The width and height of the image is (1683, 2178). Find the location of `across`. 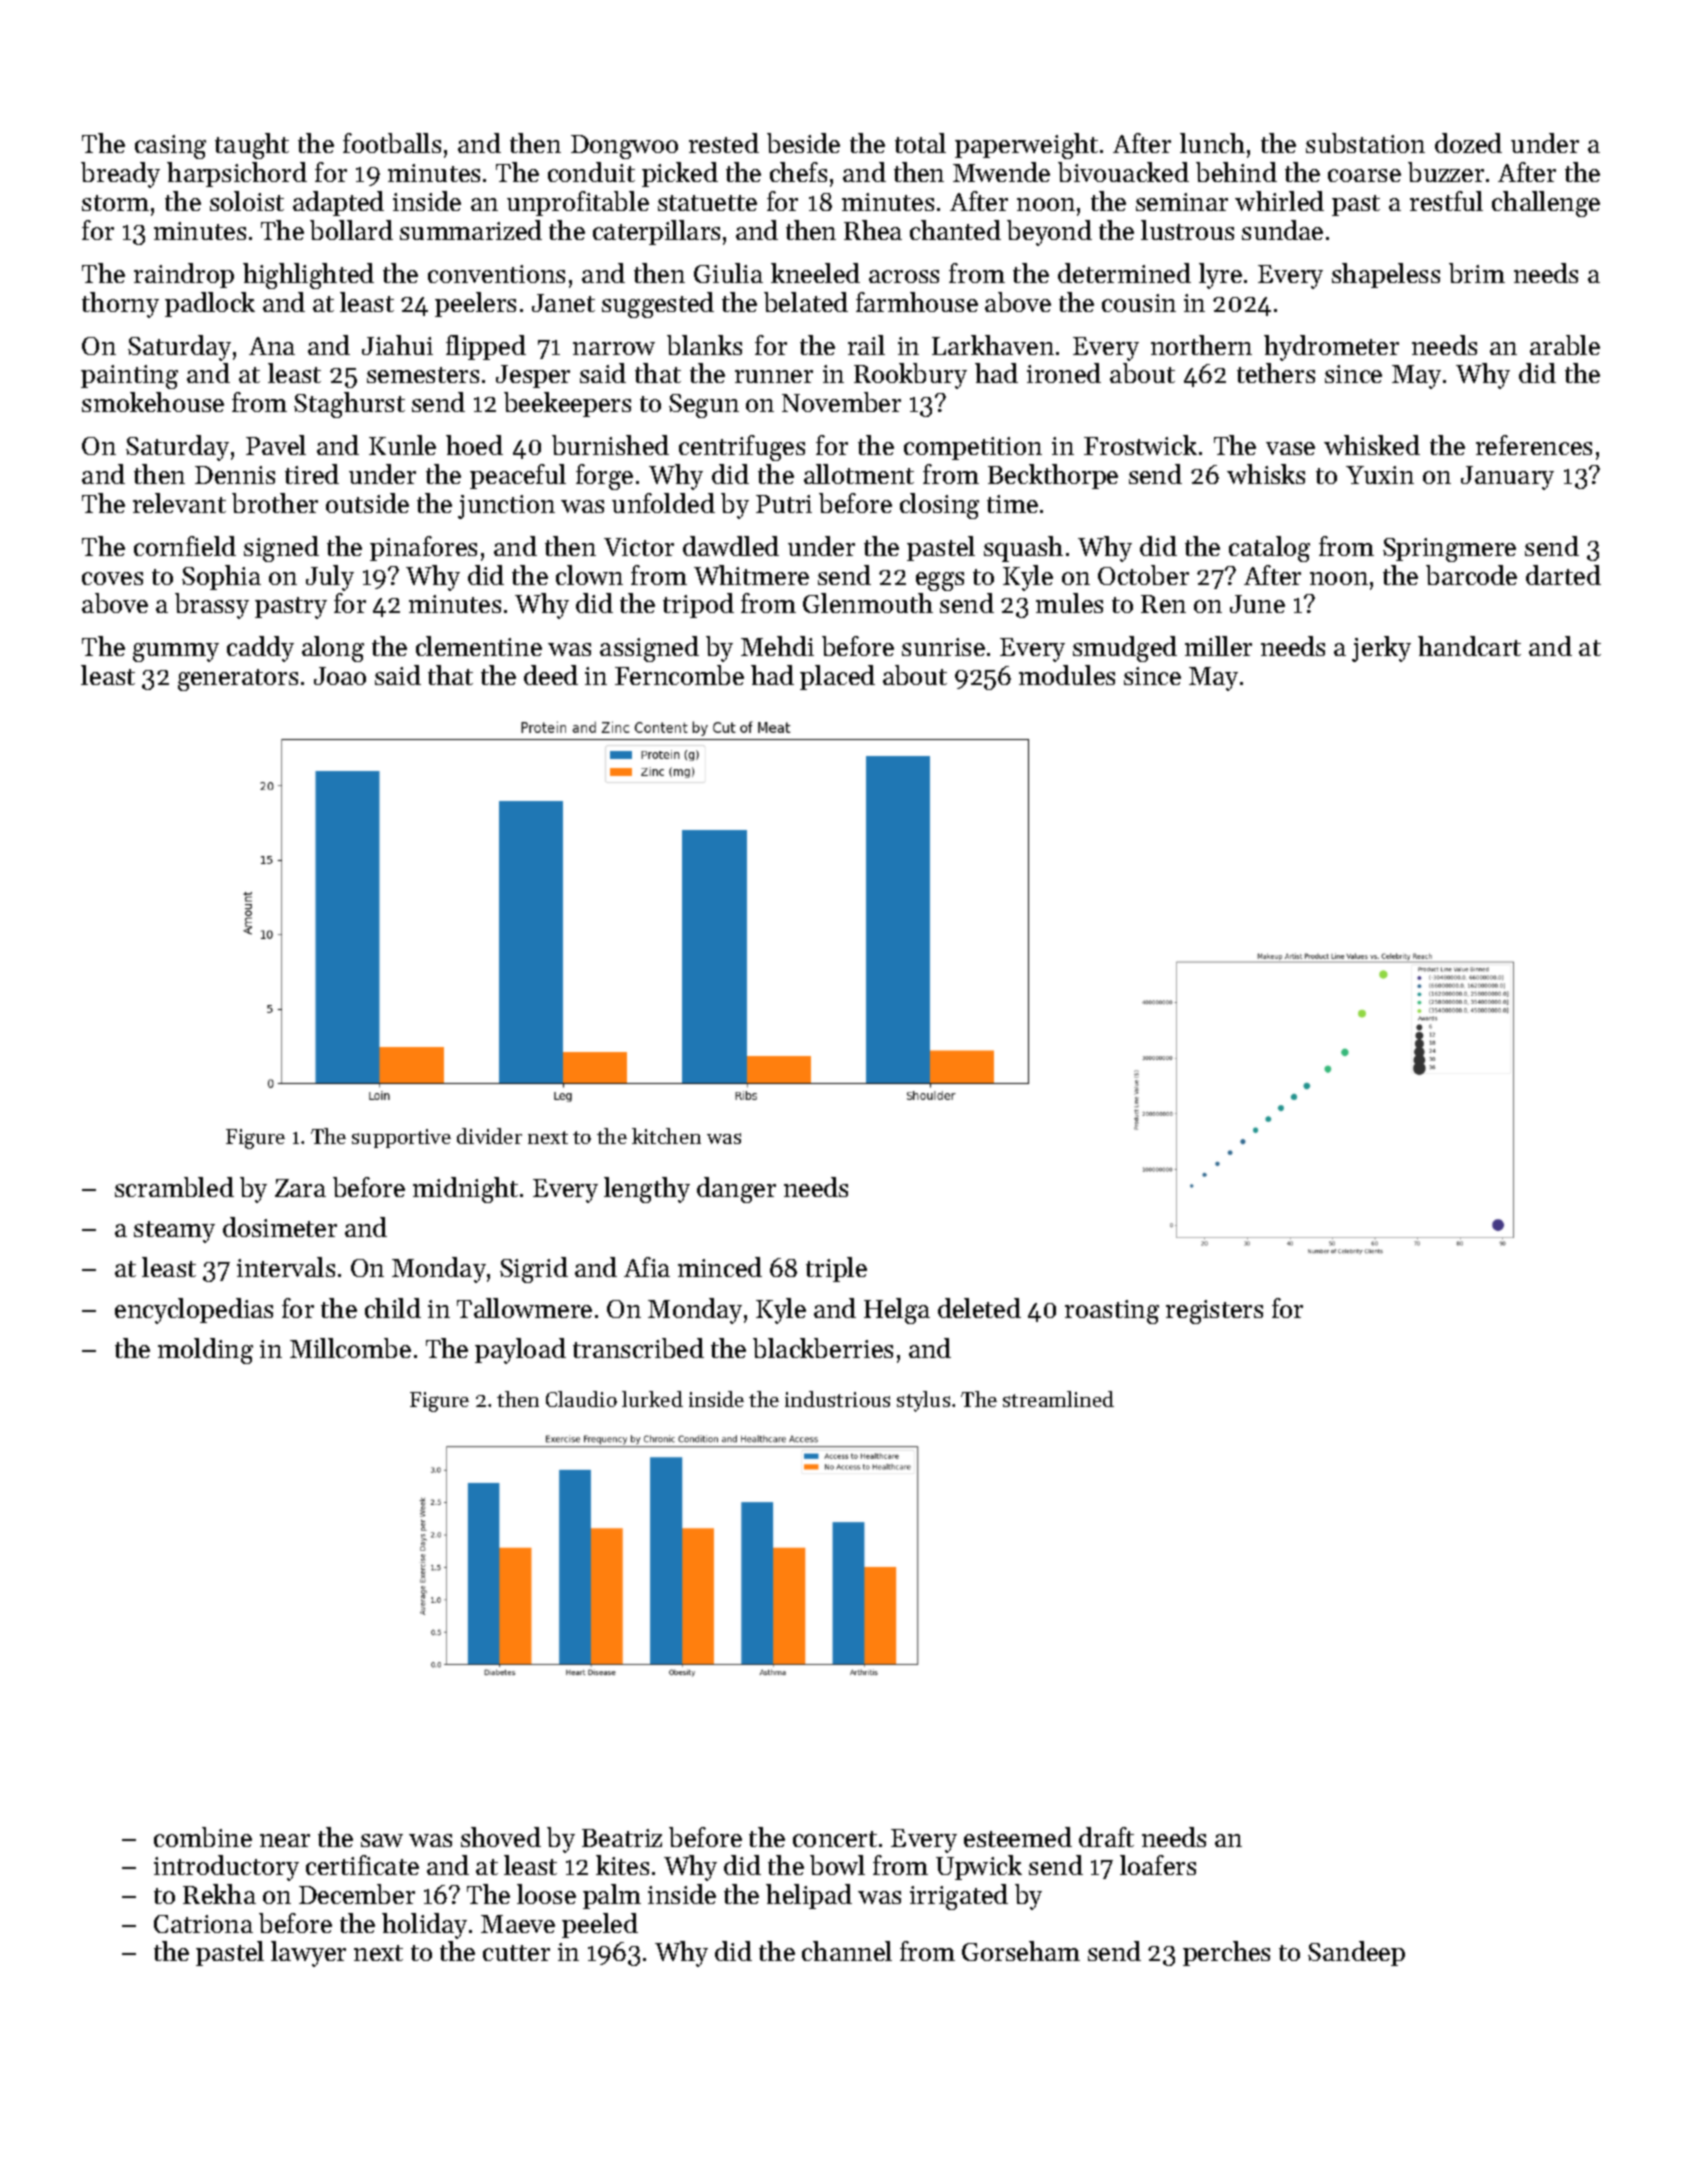

across is located at coordinates (904, 276).
